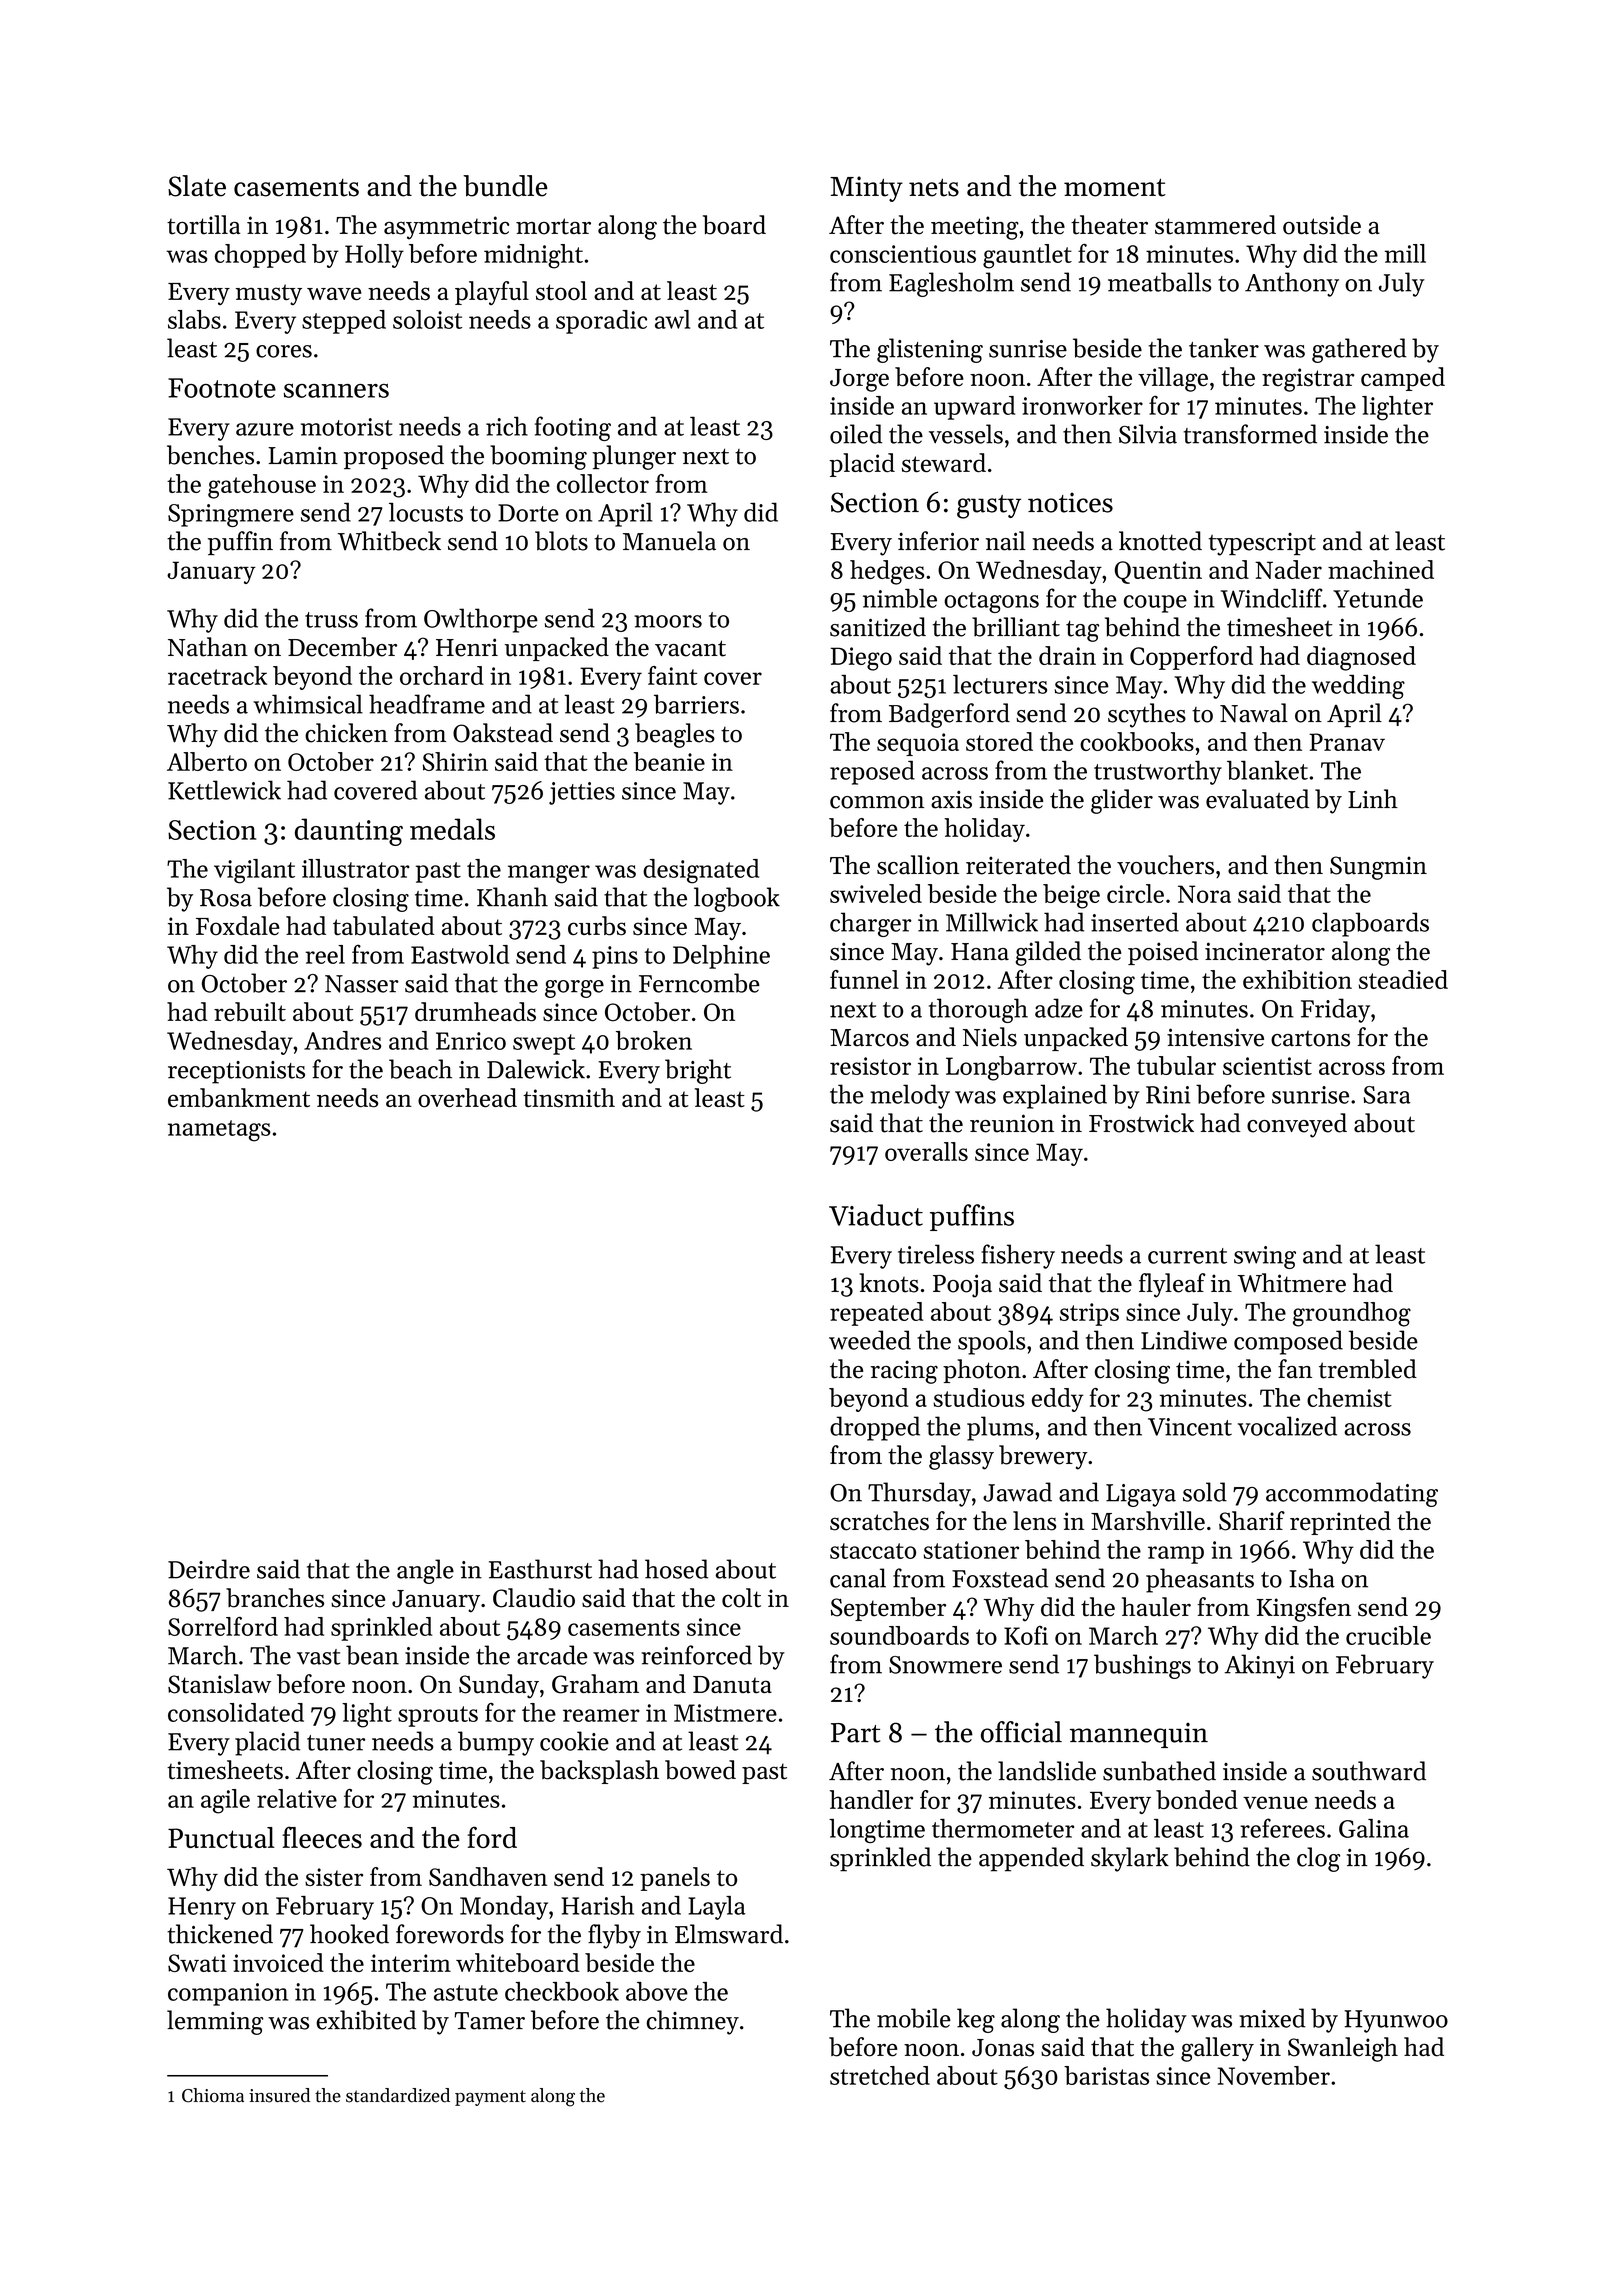 The height and width of the screenshot is (2292, 1620). Describe the element at coordinates (944, 463) in the screenshot. I see `steward` at that location.
